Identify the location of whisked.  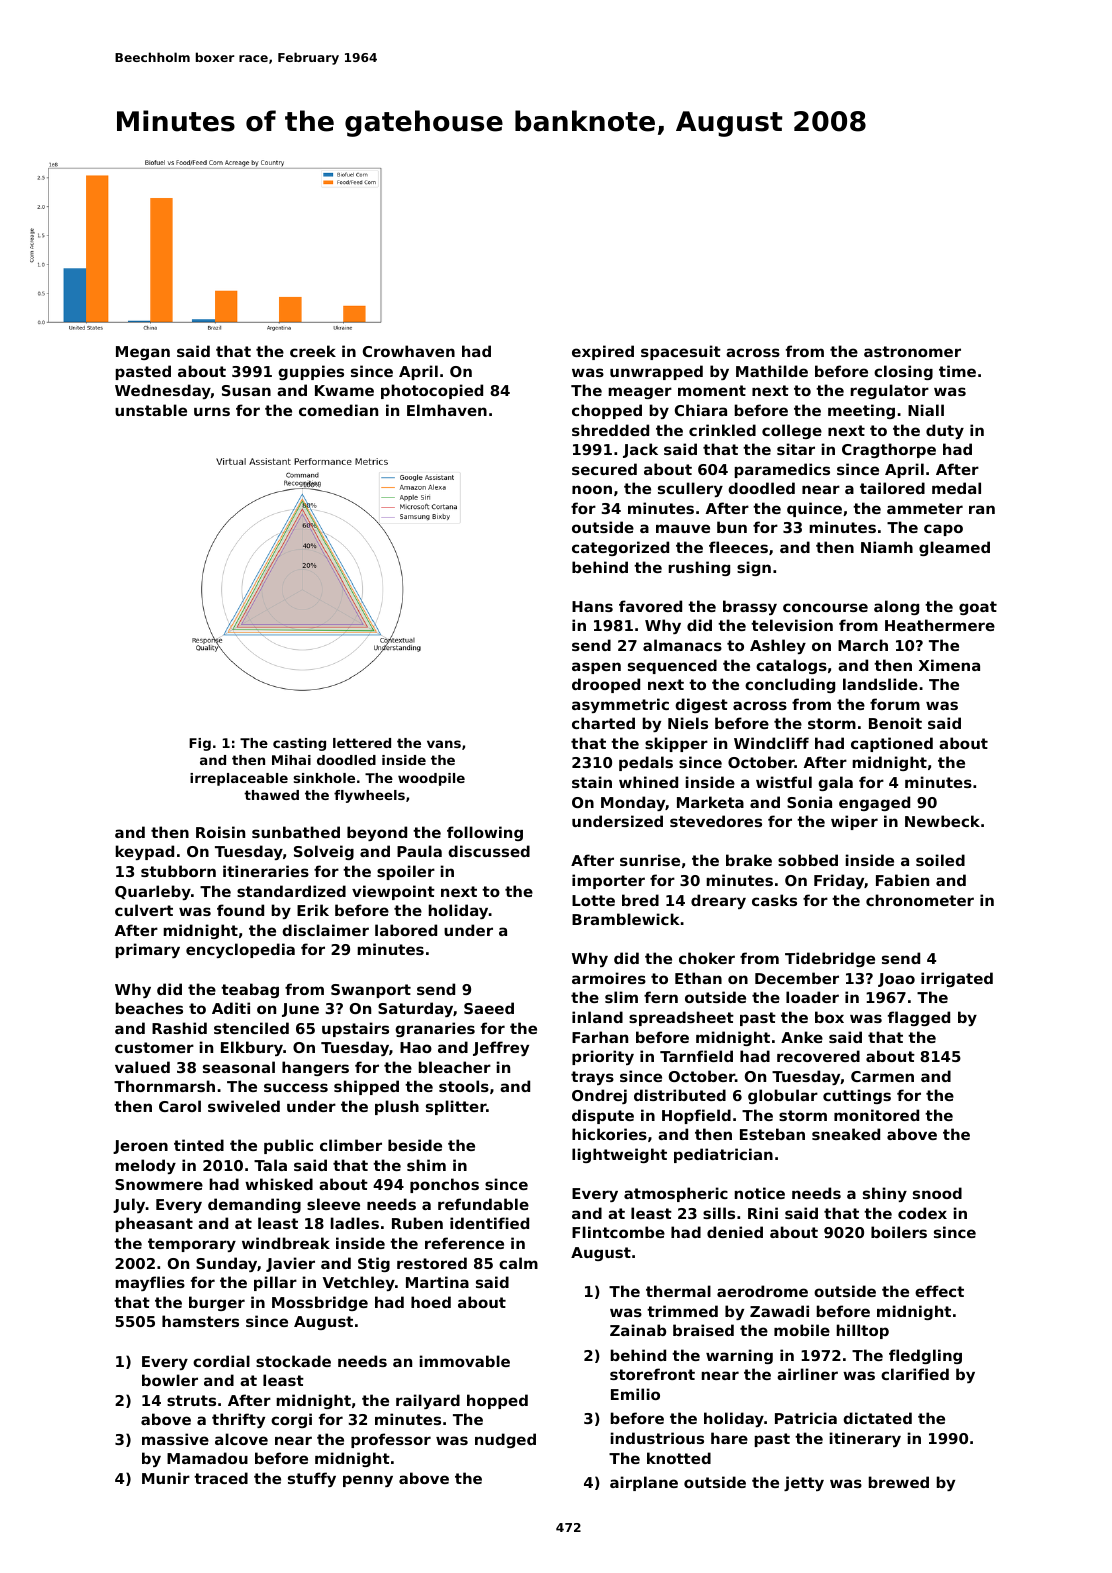
(279, 1184).
